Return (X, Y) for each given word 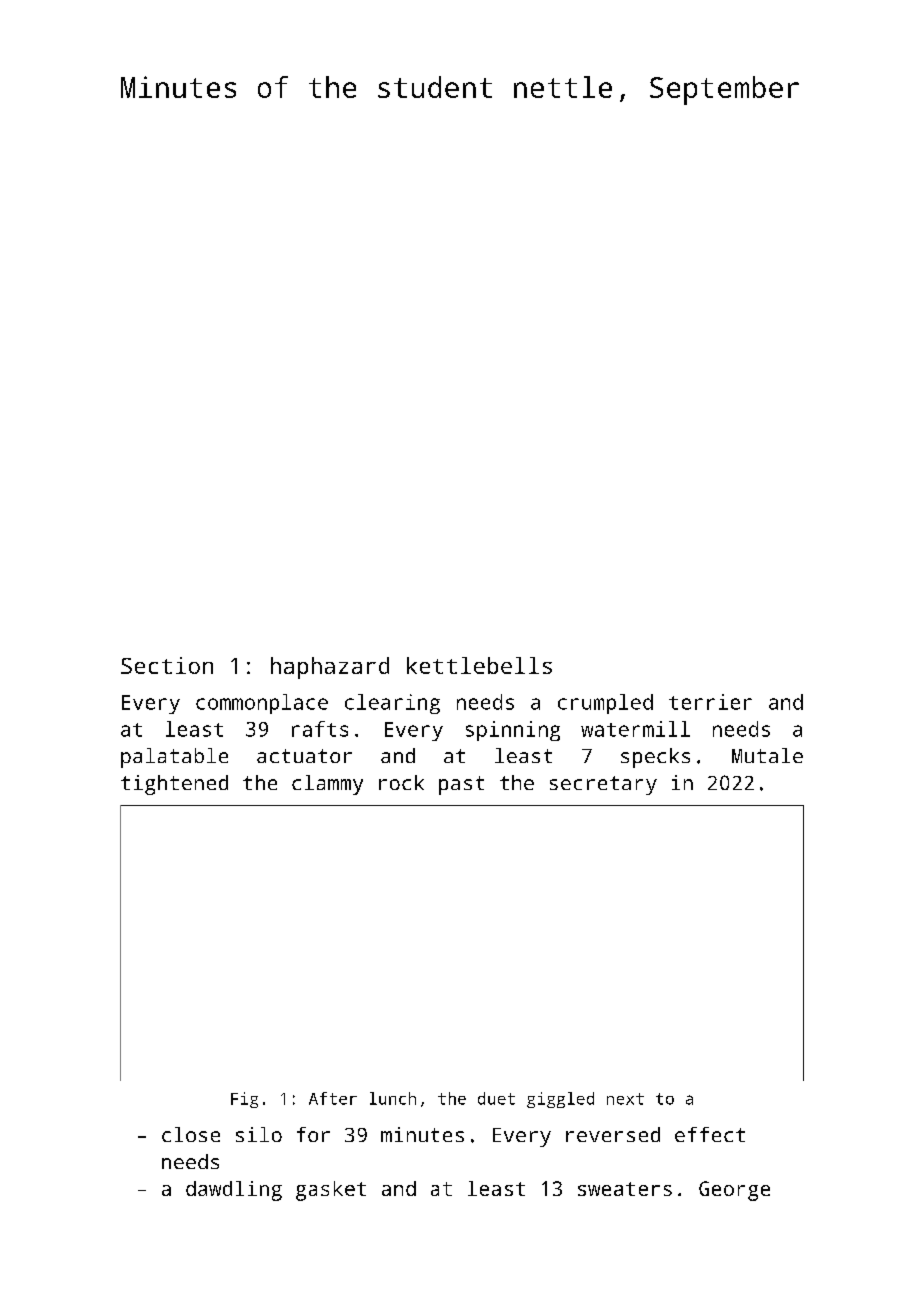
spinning (513, 731)
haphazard (330, 668)
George (734, 1191)
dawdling (234, 1191)
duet (496, 1098)
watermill (635, 729)
